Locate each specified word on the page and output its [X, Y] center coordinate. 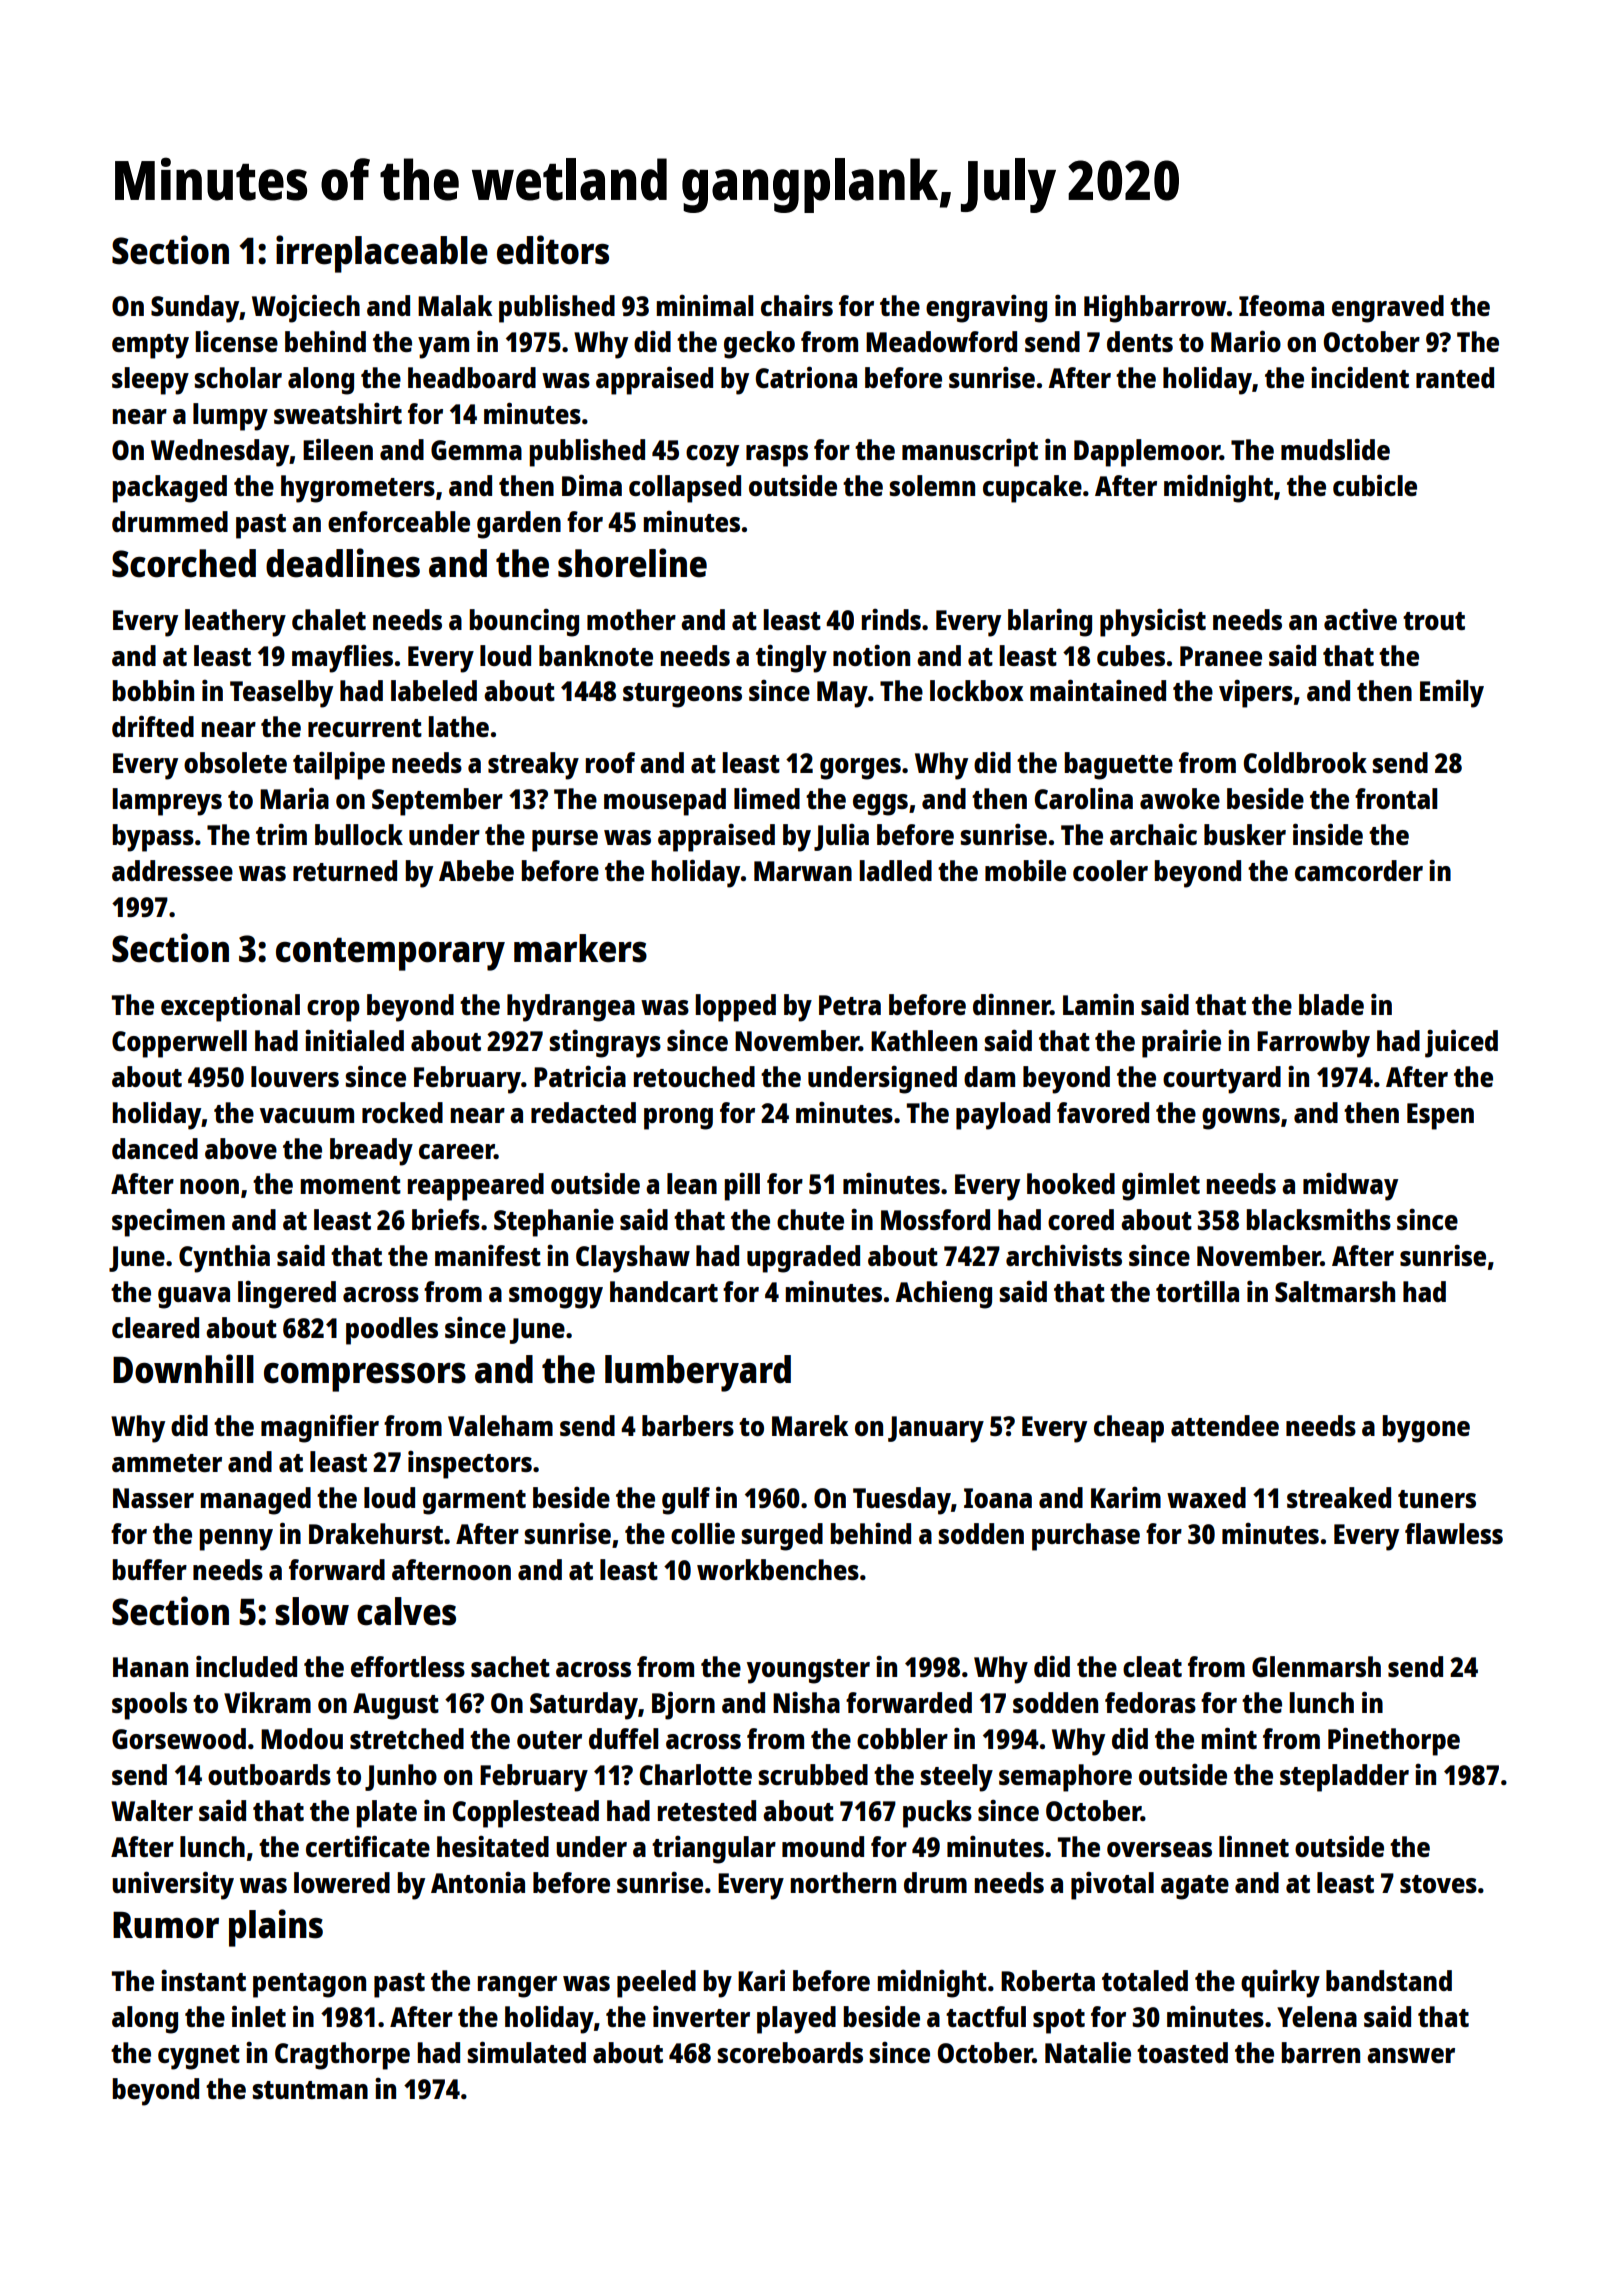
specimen [168, 1222]
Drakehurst [376, 1533]
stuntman [310, 2090]
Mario [1246, 341]
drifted [153, 726]
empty [150, 346]
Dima [592, 485]
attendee [1225, 1425]
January [936, 1429]
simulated [526, 2052]
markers [580, 948]
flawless [1454, 1533]
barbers [688, 1425]
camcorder [1359, 870]
